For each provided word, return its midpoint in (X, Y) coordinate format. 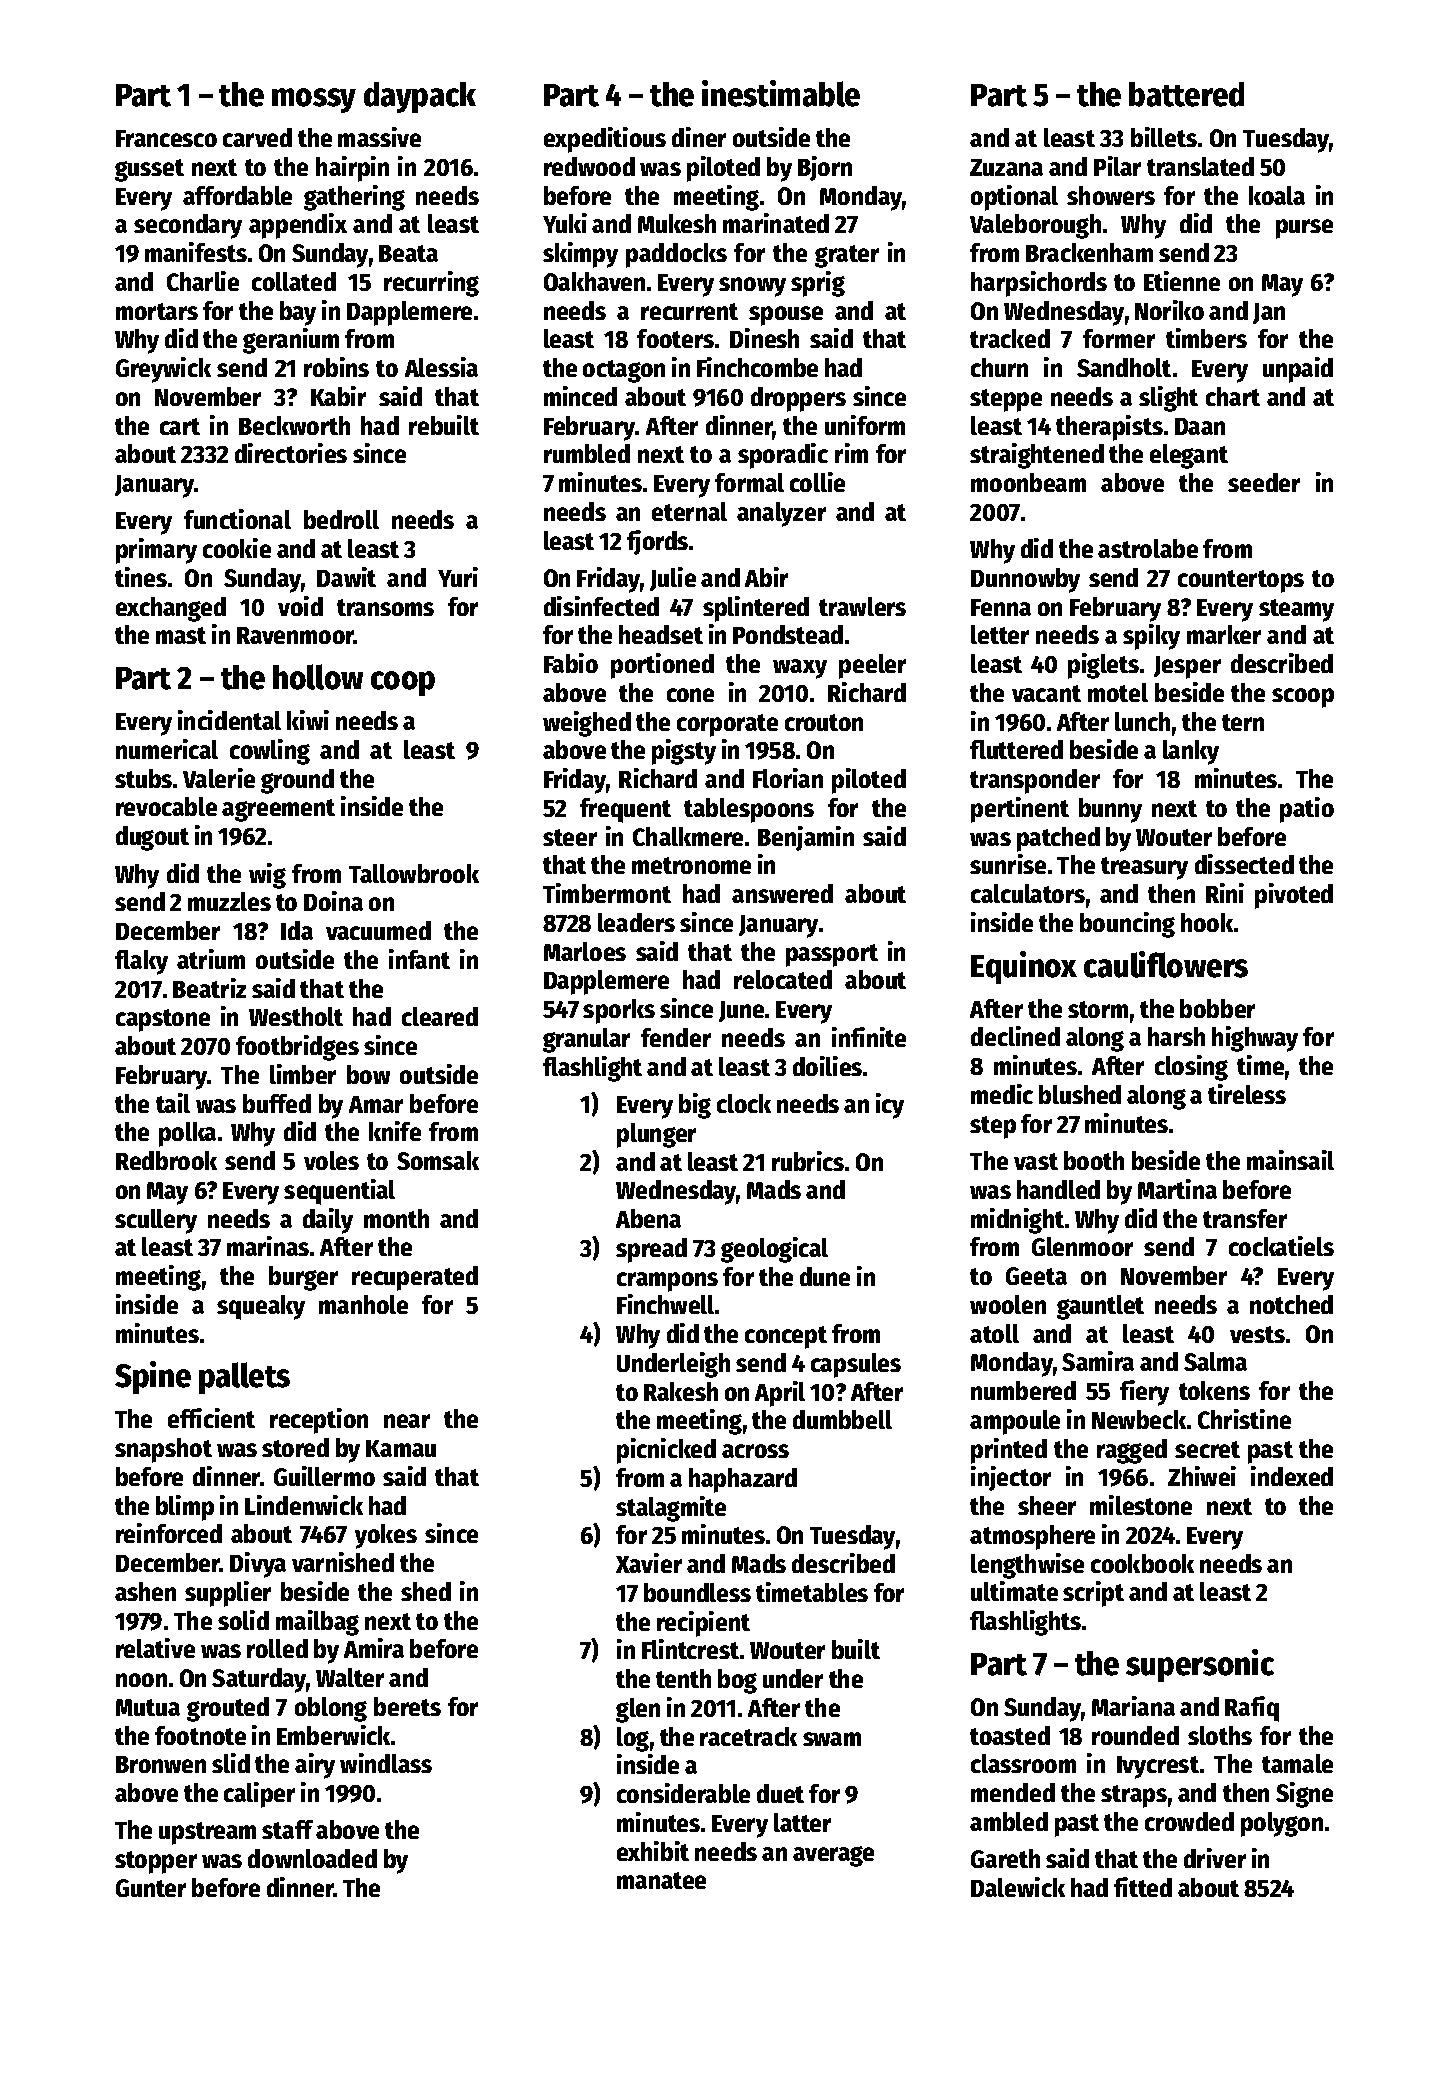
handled (1058, 1189)
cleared (440, 1016)
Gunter (151, 1888)
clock (744, 1103)
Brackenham (1089, 252)
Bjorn (825, 168)
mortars (157, 311)
